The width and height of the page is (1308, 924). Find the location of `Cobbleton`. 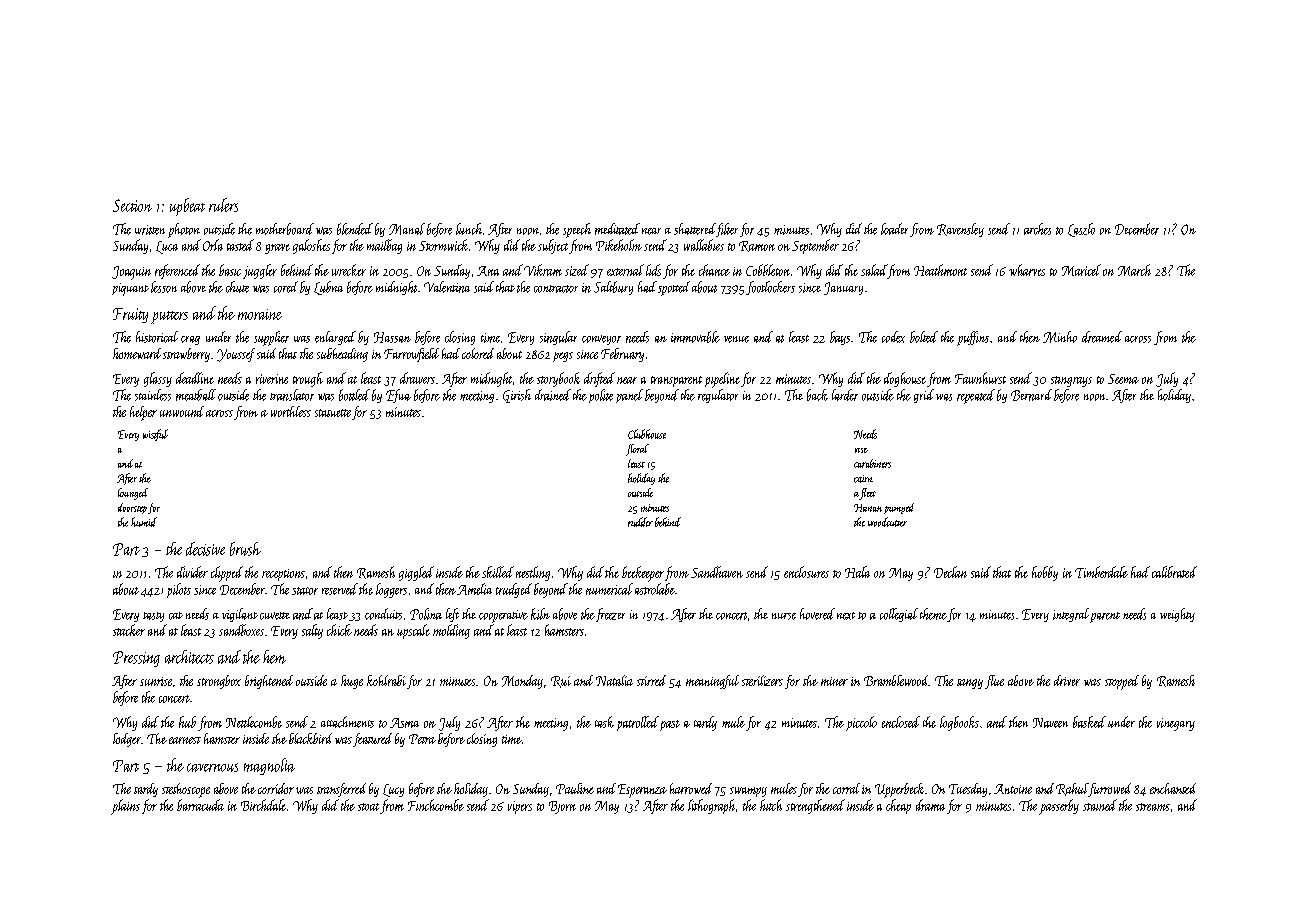

Cobbleton is located at coordinates (768, 270).
